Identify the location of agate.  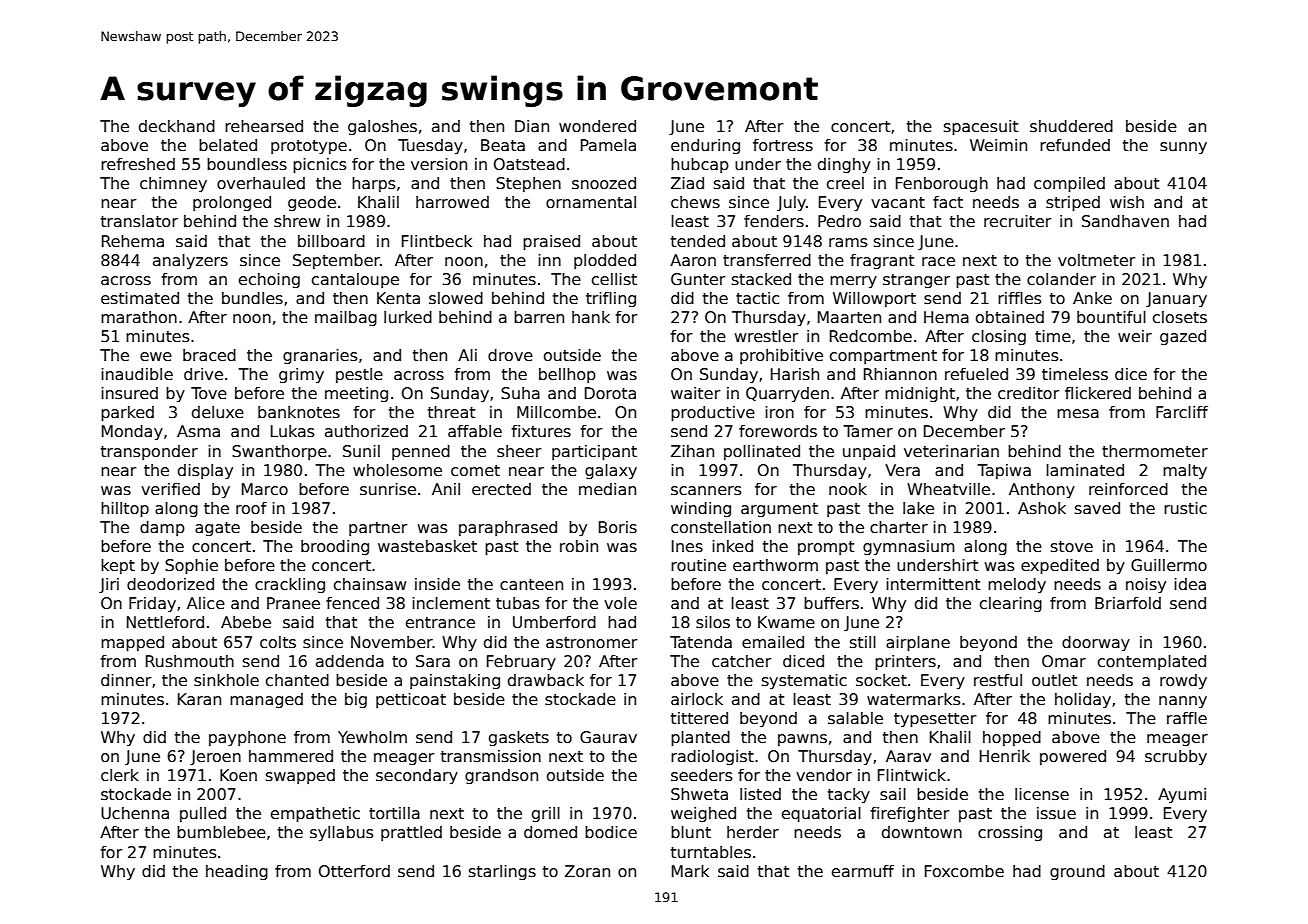
(217, 529).
